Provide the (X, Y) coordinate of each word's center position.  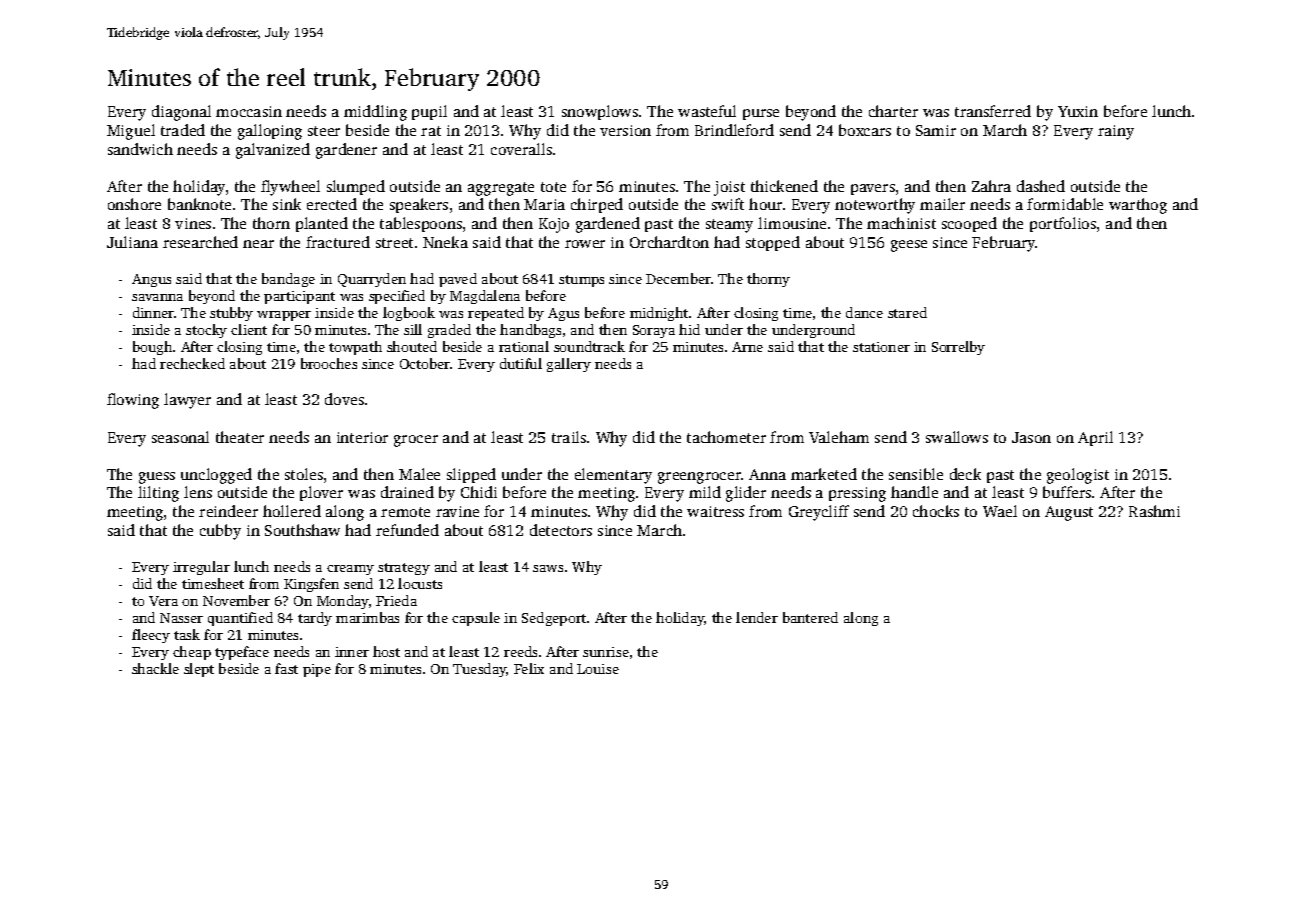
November (236, 600)
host (386, 651)
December (678, 278)
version (625, 130)
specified (397, 297)
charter (893, 111)
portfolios (1063, 224)
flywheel (290, 188)
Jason (1031, 437)
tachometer (726, 437)
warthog (1138, 206)
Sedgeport (554, 619)
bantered (810, 617)
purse (761, 114)
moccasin (249, 111)
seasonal (180, 437)
